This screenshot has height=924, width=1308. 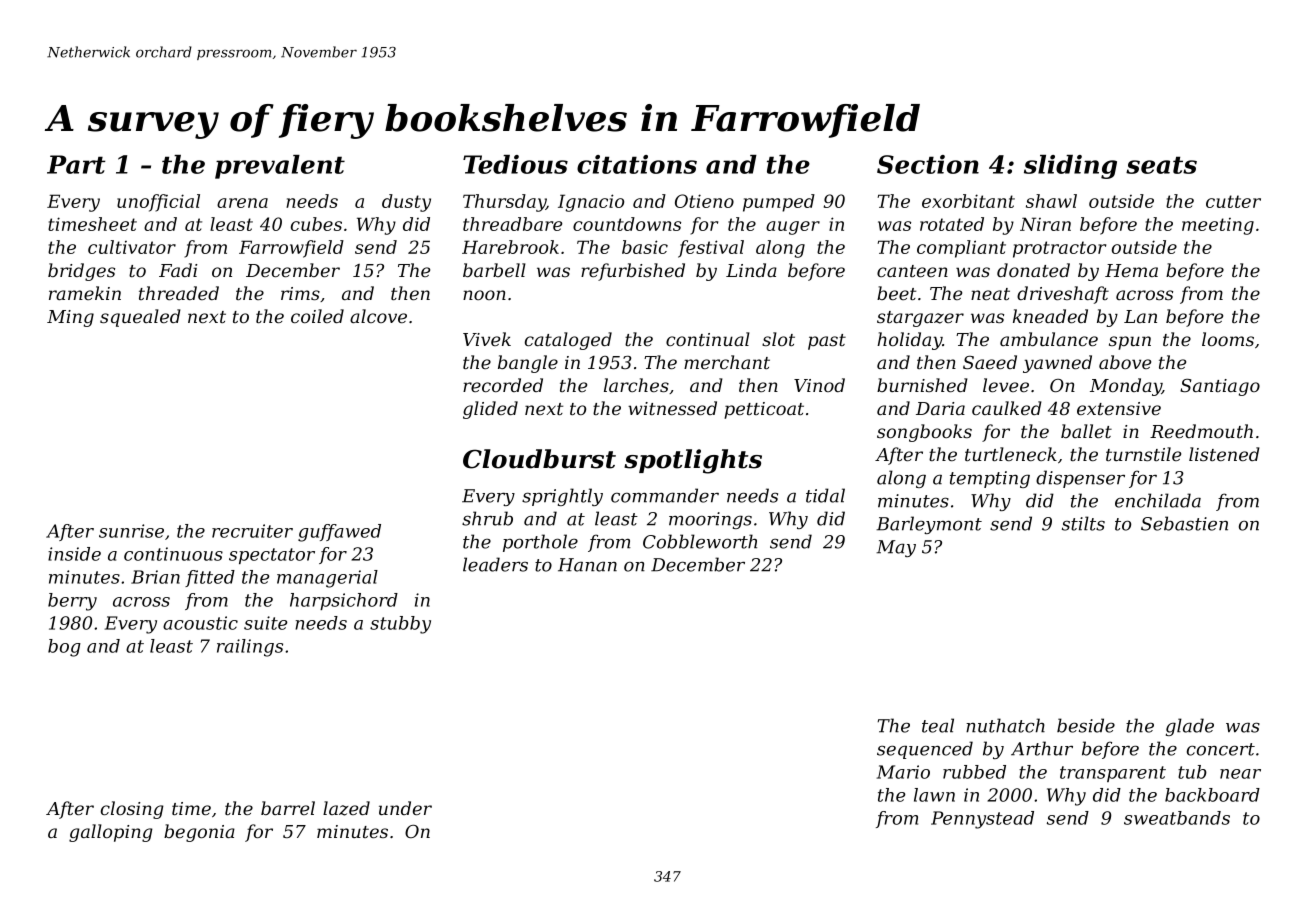 What do you see at coordinates (1126, 387) in the screenshot?
I see `Monday` at bounding box center [1126, 387].
